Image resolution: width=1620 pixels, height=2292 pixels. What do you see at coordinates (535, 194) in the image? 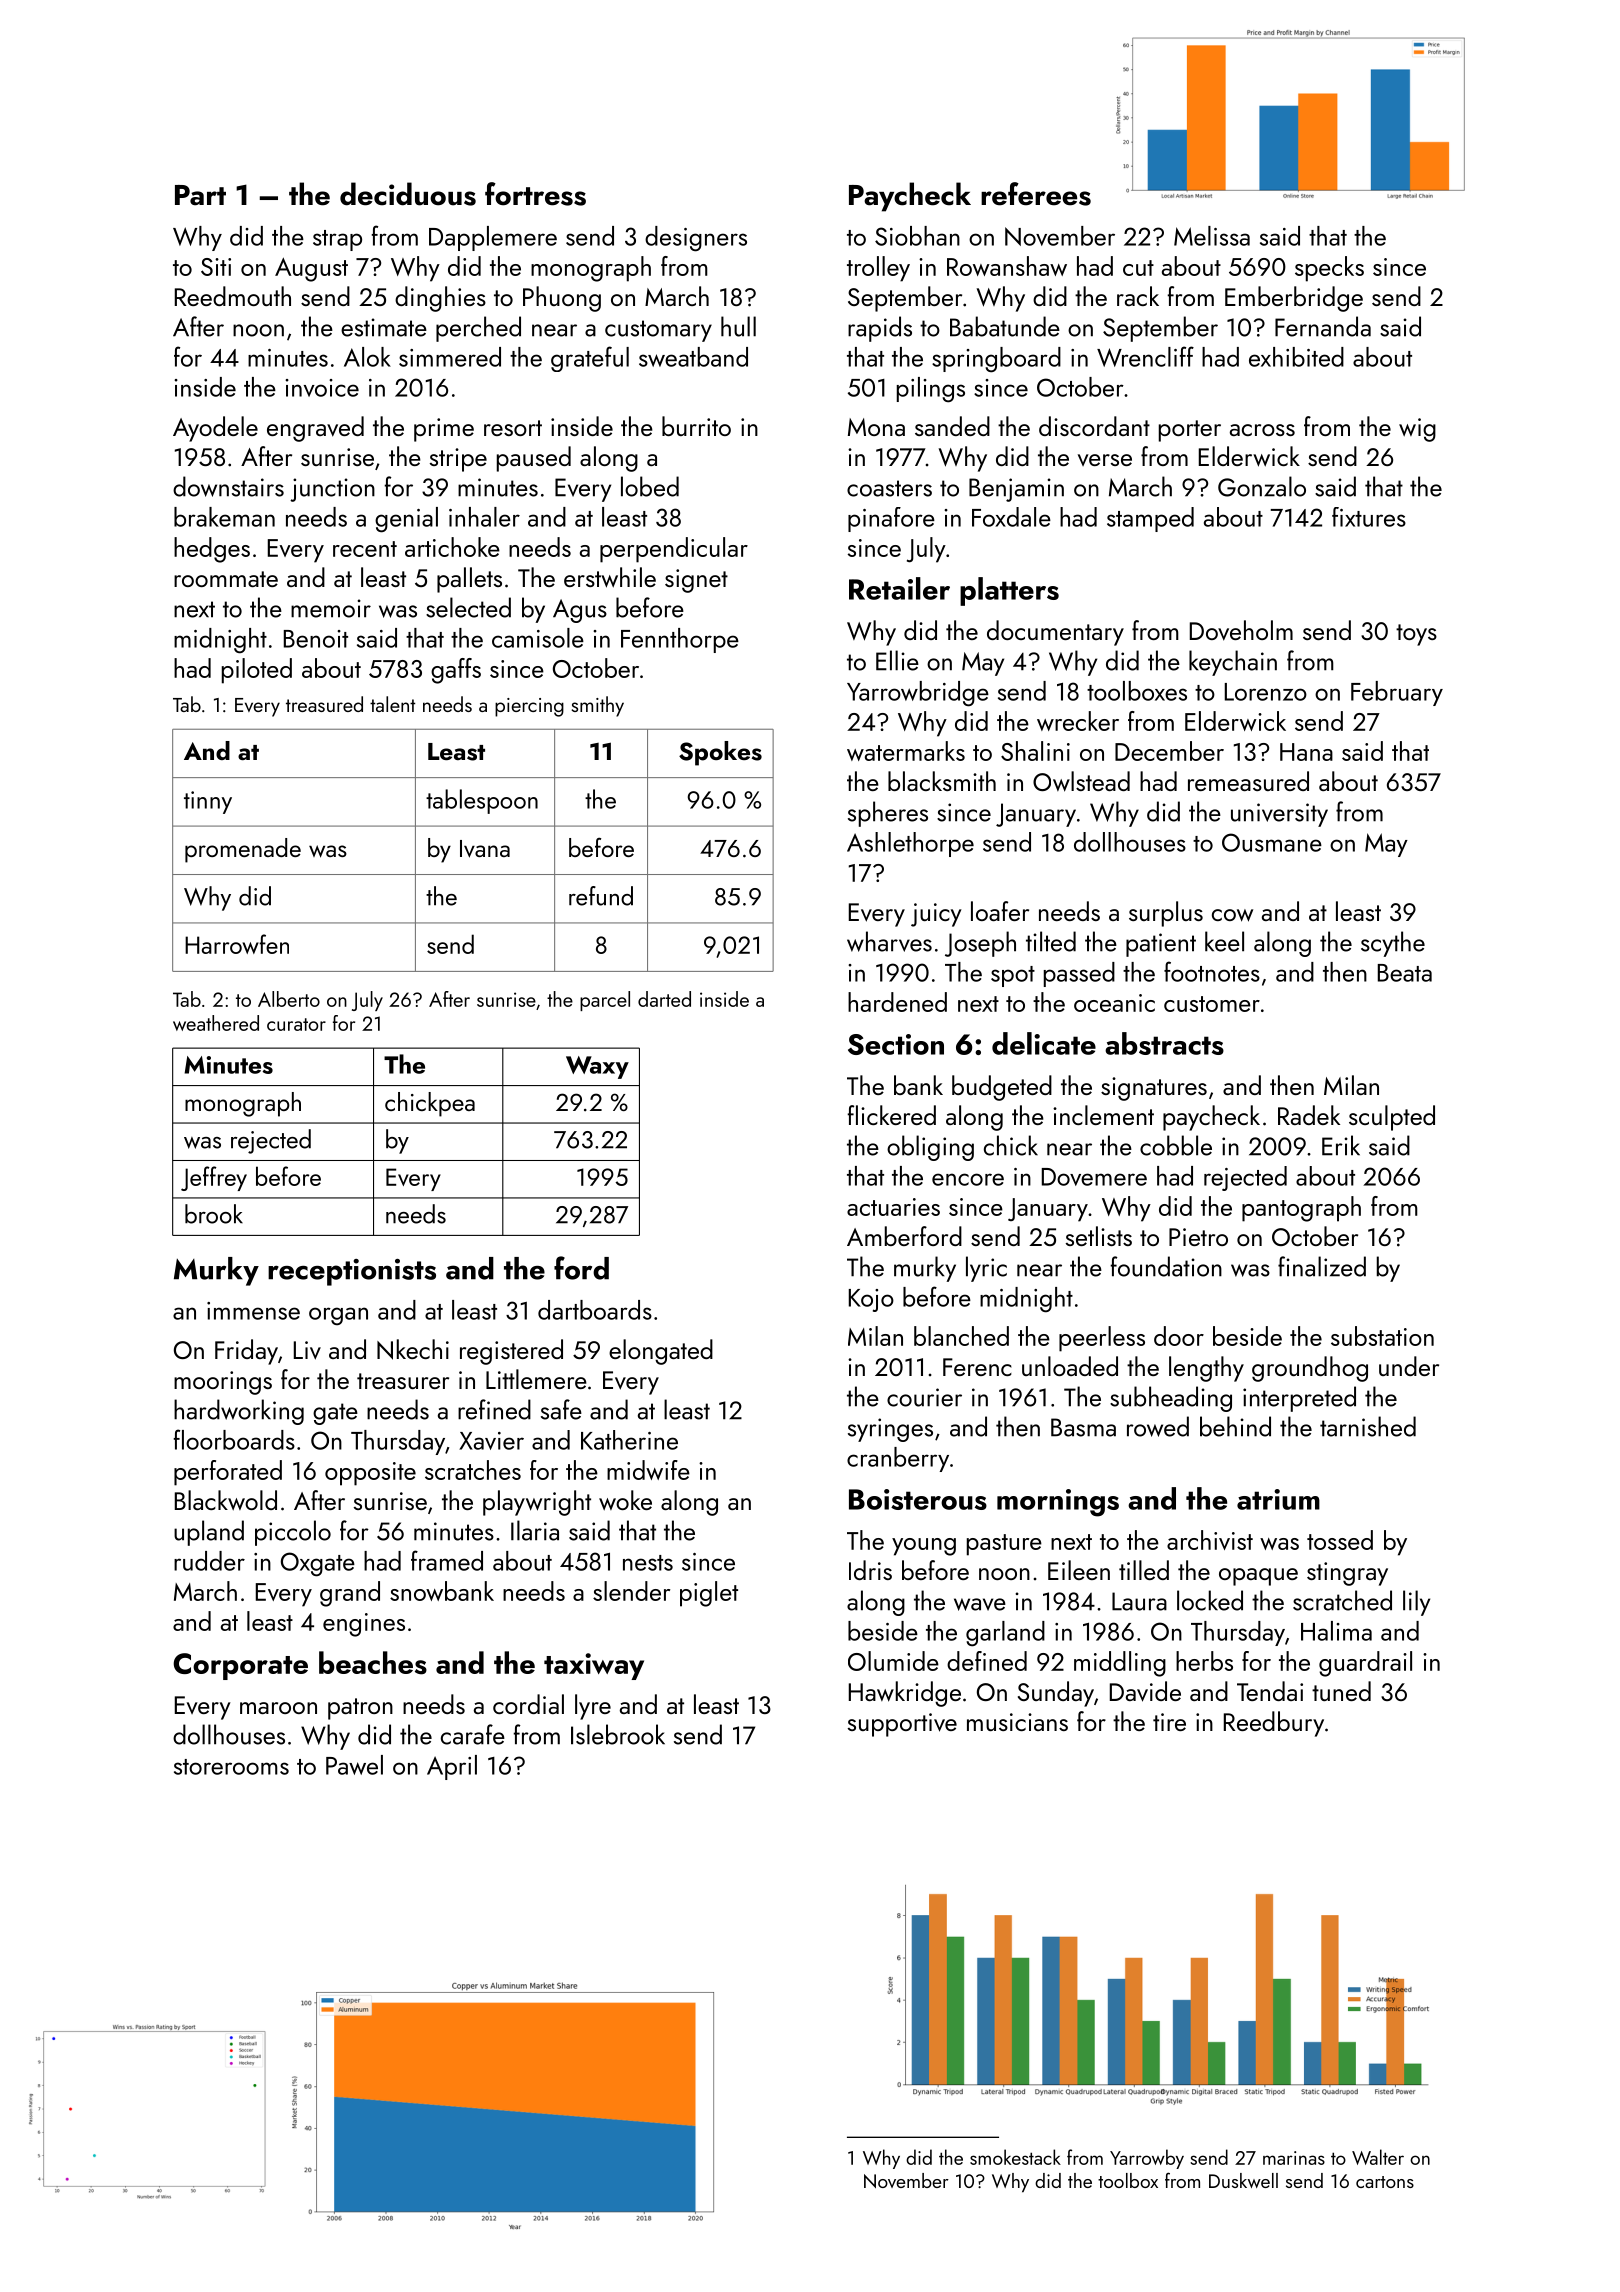
I see `fortress` at bounding box center [535, 194].
